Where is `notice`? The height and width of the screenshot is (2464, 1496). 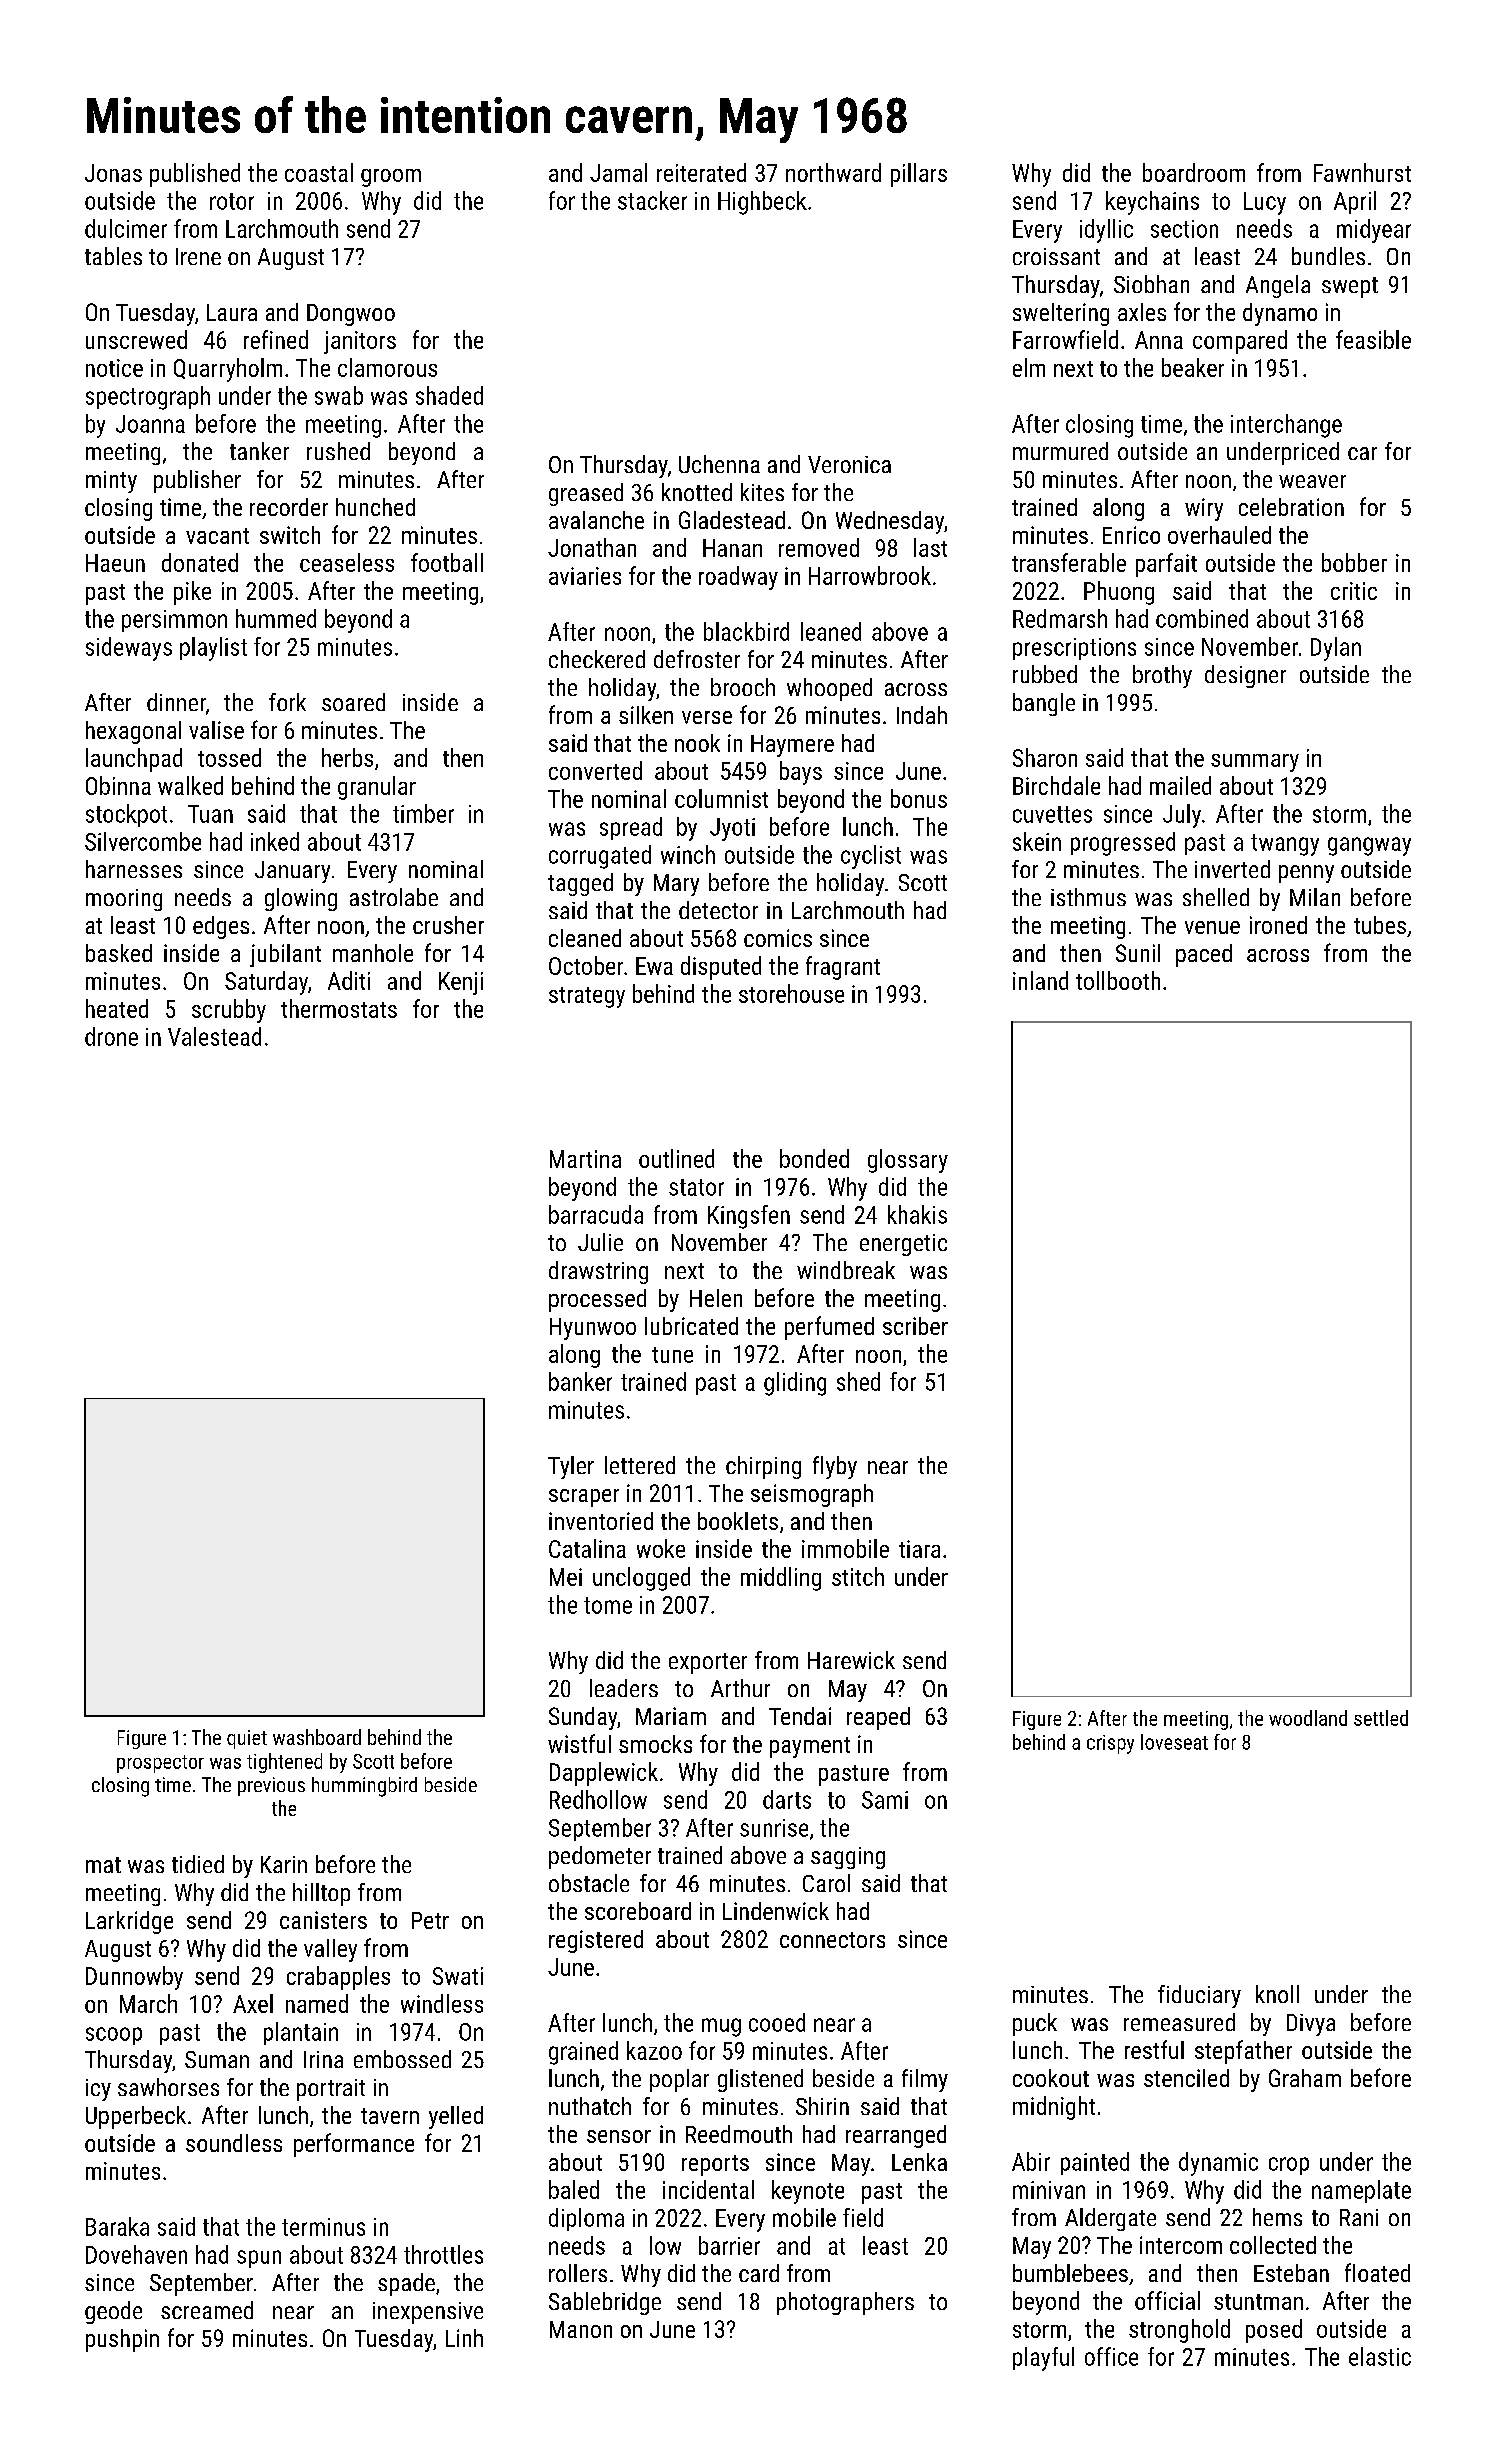
notice is located at coordinates (114, 368).
